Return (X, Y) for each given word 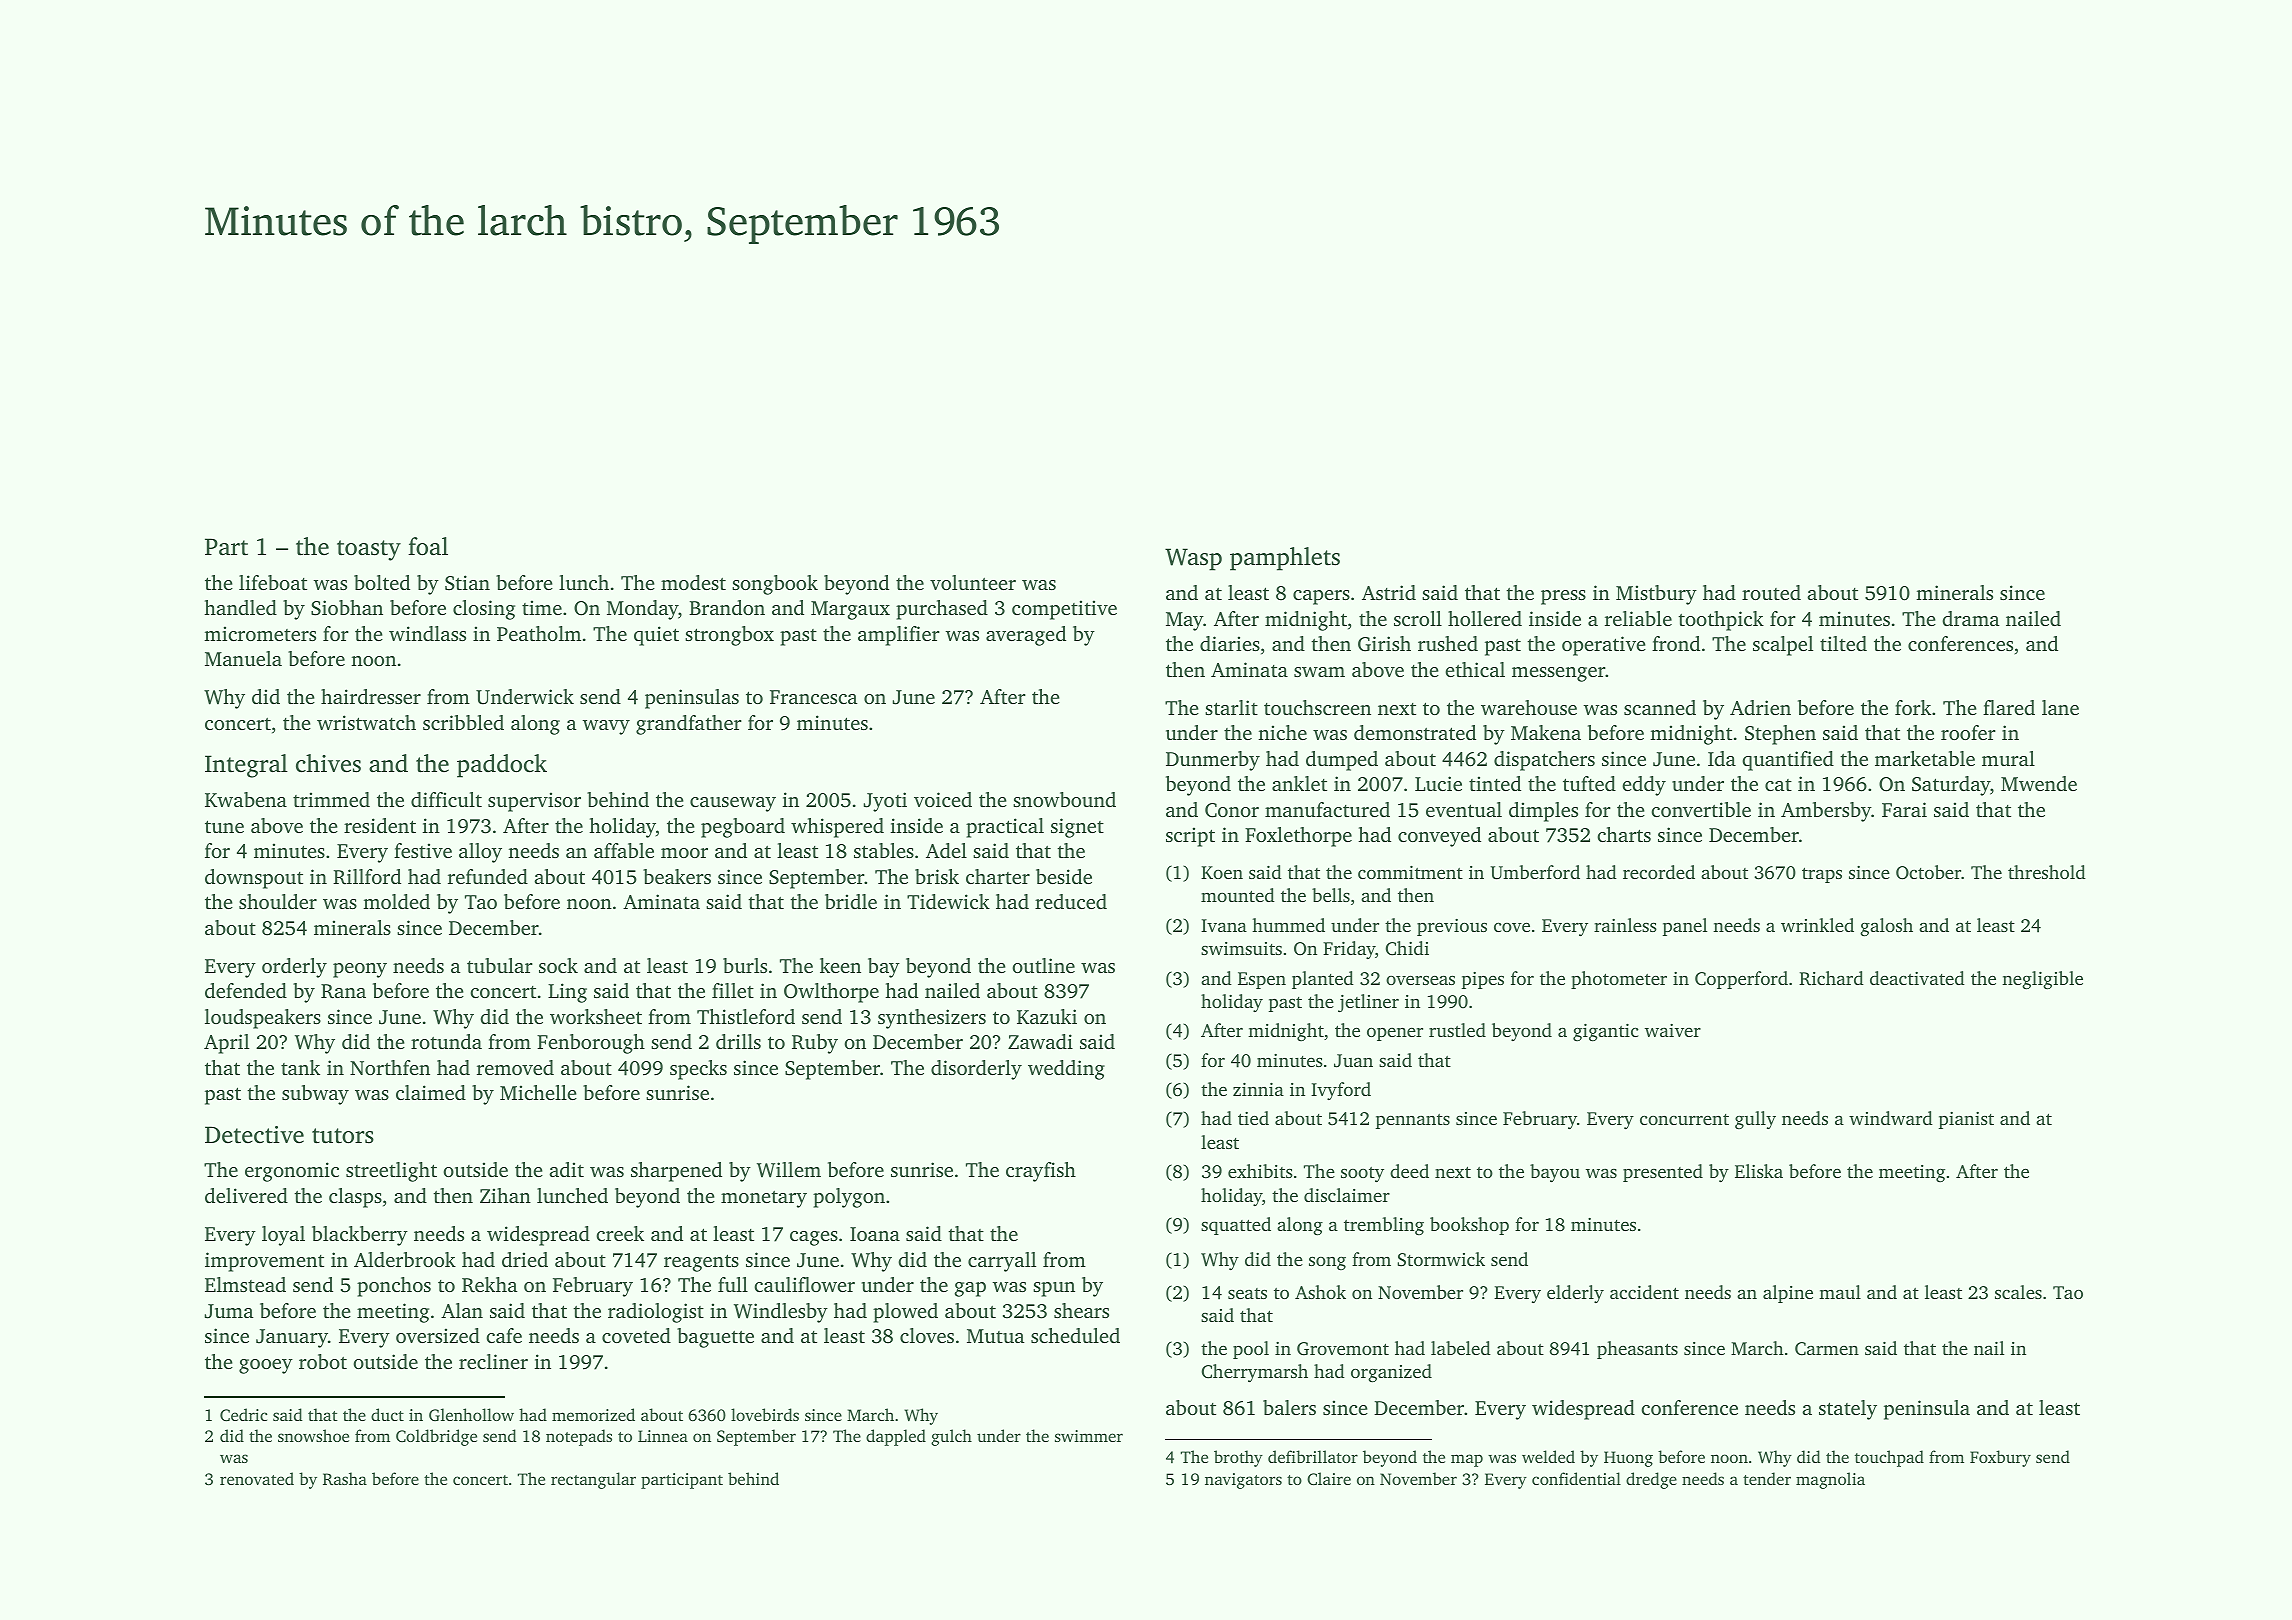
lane (2060, 707)
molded (396, 901)
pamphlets (1285, 559)
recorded (1659, 872)
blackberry (360, 1236)
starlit (1231, 707)
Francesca (813, 697)
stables (884, 850)
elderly (1575, 1294)
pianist (1966, 1120)
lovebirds (765, 1414)
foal (428, 546)
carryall (1002, 1262)
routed (1771, 592)
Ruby (815, 1044)
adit (566, 1169)
